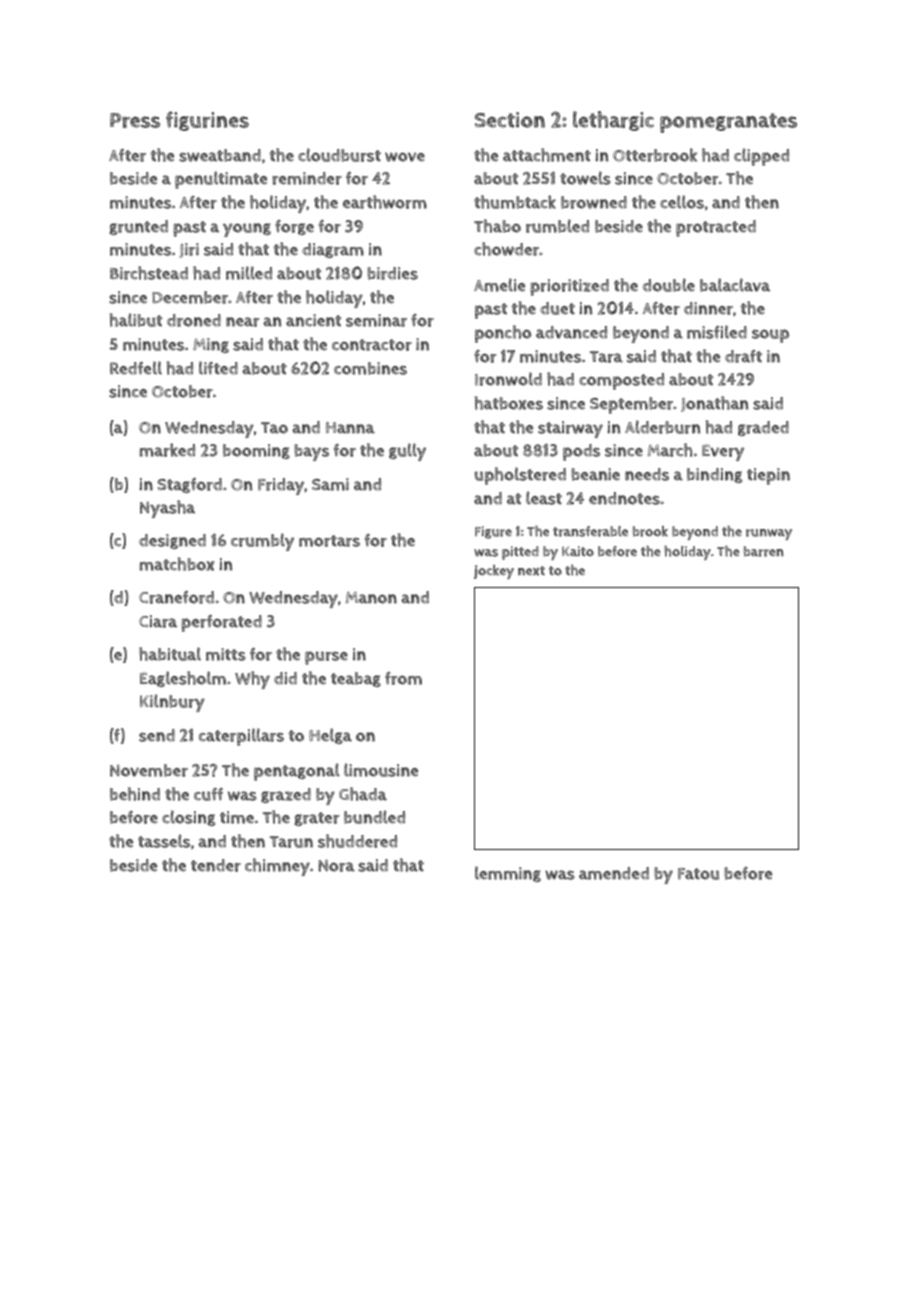 The height and width of the image is (1316, 908). I want to click on Fatou, so click(698, 874).
